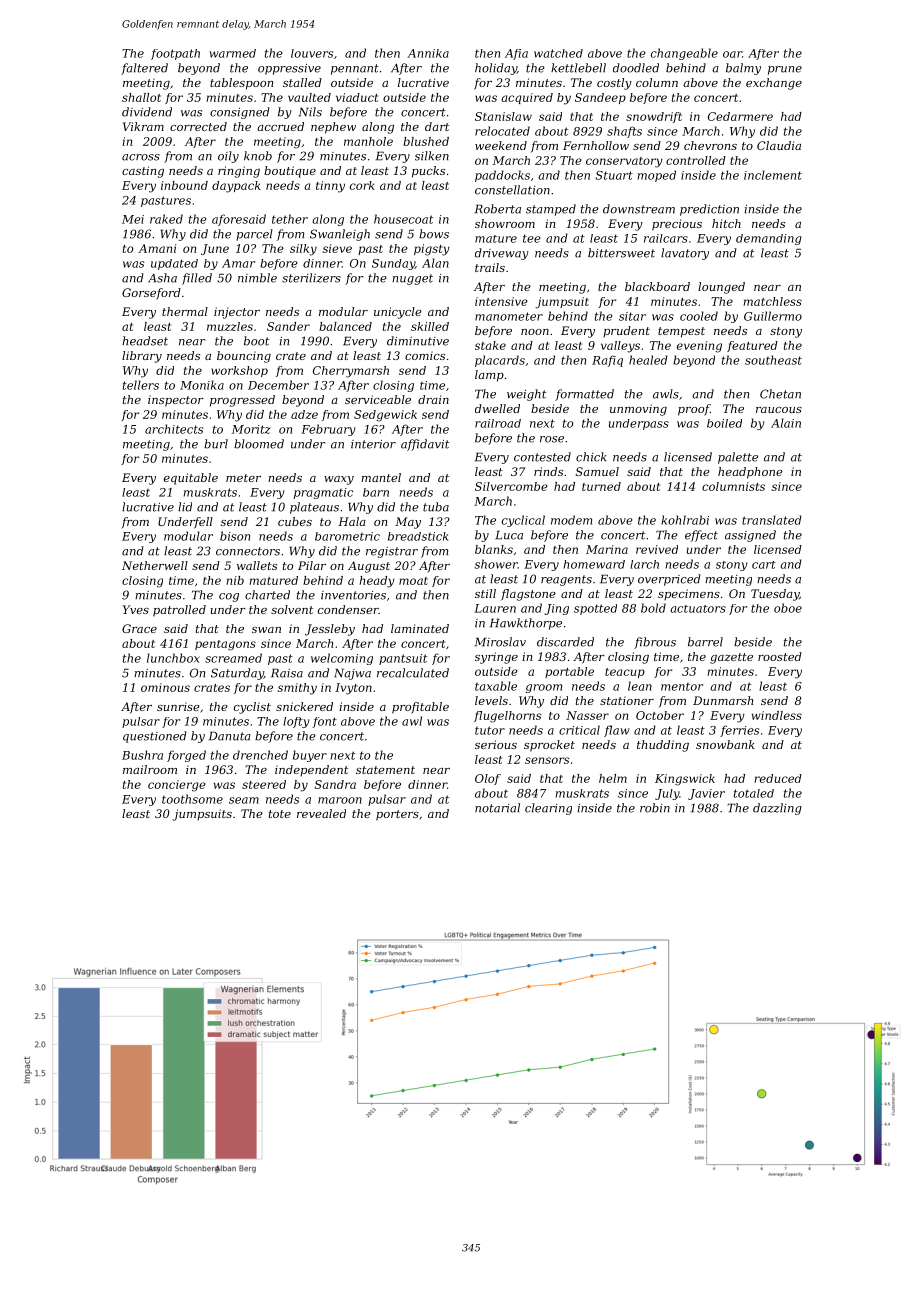 This document has width=924, height=1308. I want to click on shafts, so click(624, 132).
